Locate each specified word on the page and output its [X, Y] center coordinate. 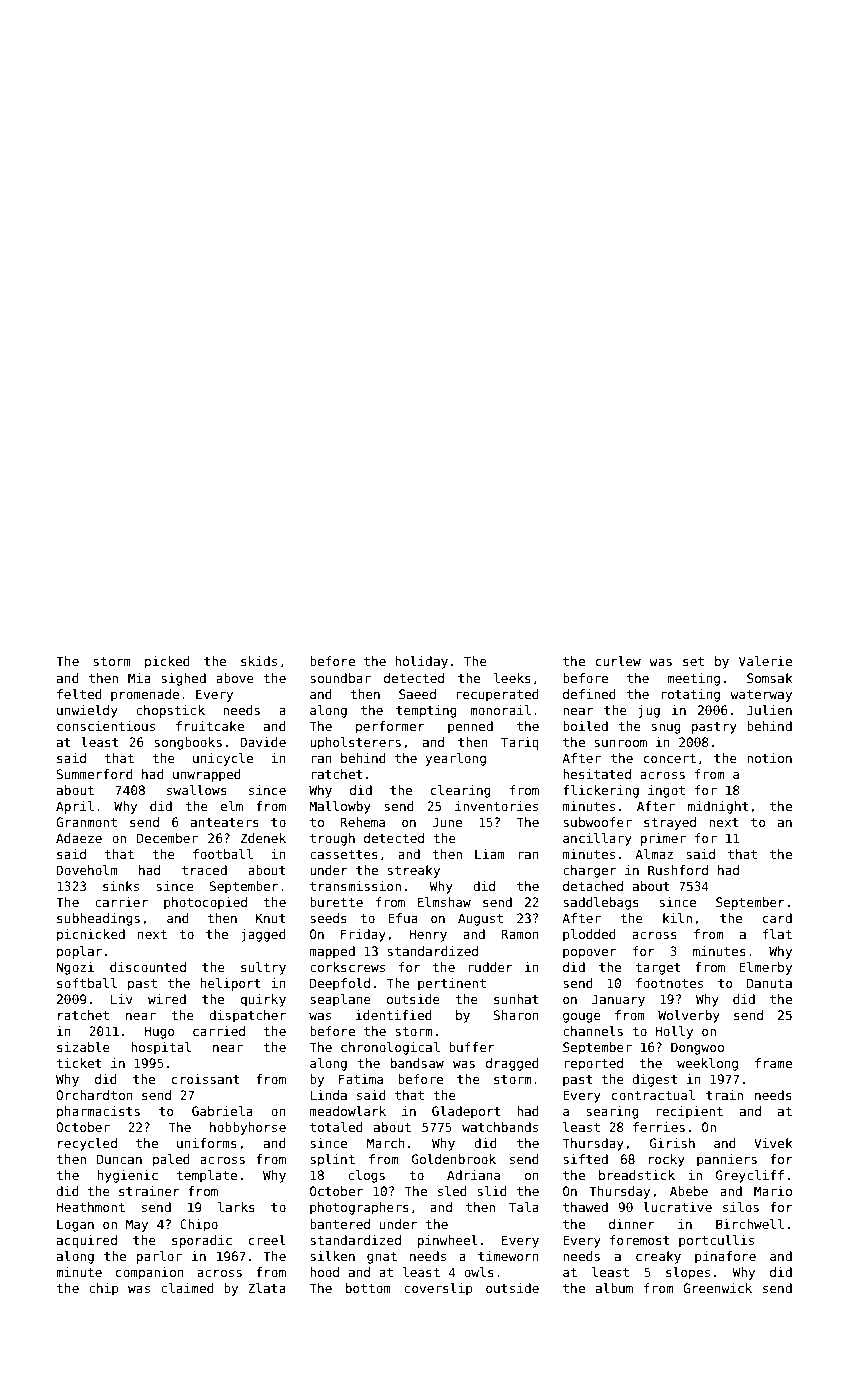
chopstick [170, 711]
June [447, 822]
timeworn [508, 1256]
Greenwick [717, 1288]
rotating [690, 695]
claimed [187, 1288]
